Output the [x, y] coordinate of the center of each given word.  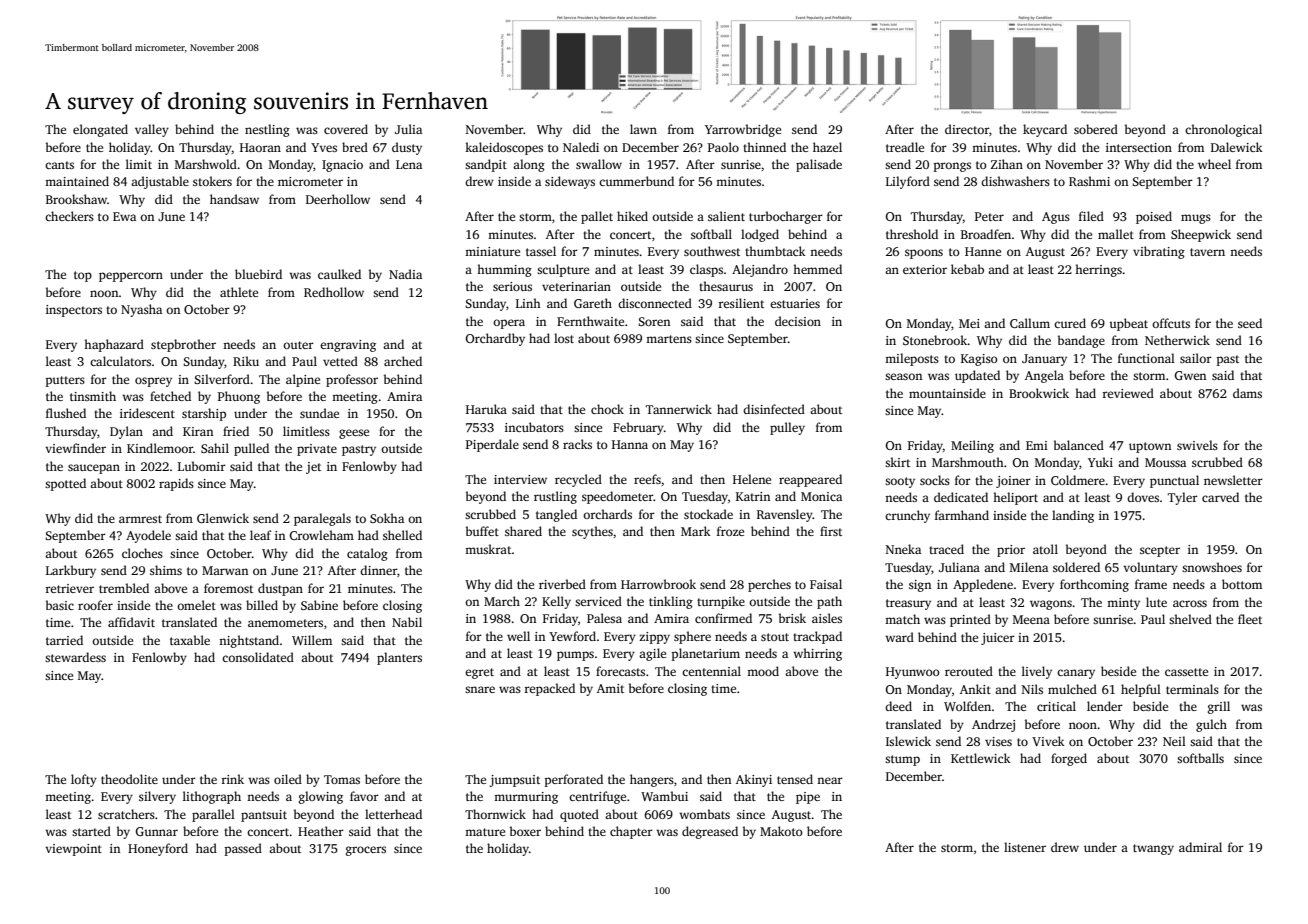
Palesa [604, 618]
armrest [140, 519]
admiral [1200, 847]
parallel [213, 815]
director [967, 129]
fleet [1250, 619]
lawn [643, 129]
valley [152, 130]
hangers [652, 780]
